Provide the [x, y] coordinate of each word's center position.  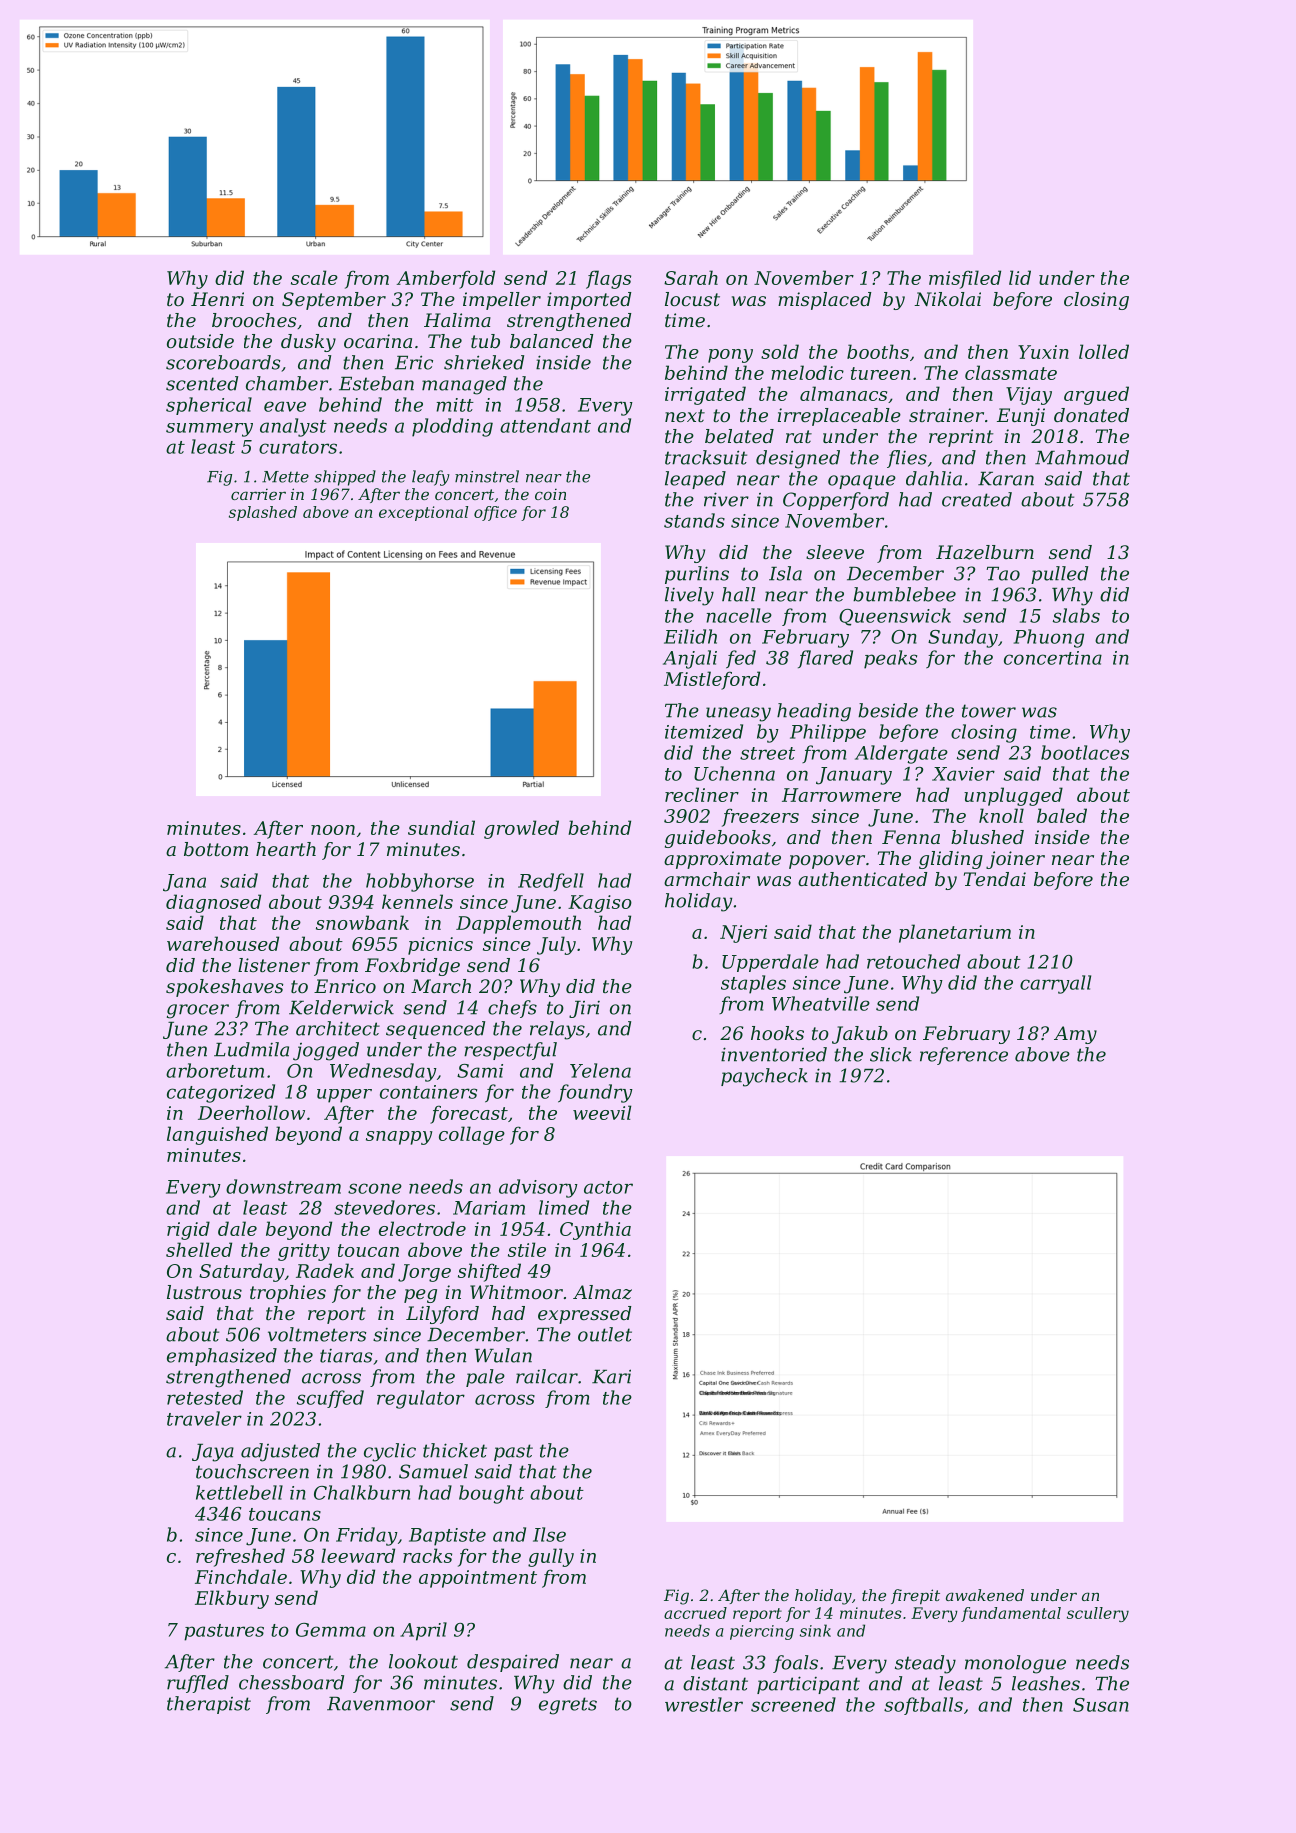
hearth [286, 849]
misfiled [965, 279]
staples [753, 984]
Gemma [331, 1630]
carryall [1055, 984]
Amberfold [445, 279]
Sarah [691, 277]
